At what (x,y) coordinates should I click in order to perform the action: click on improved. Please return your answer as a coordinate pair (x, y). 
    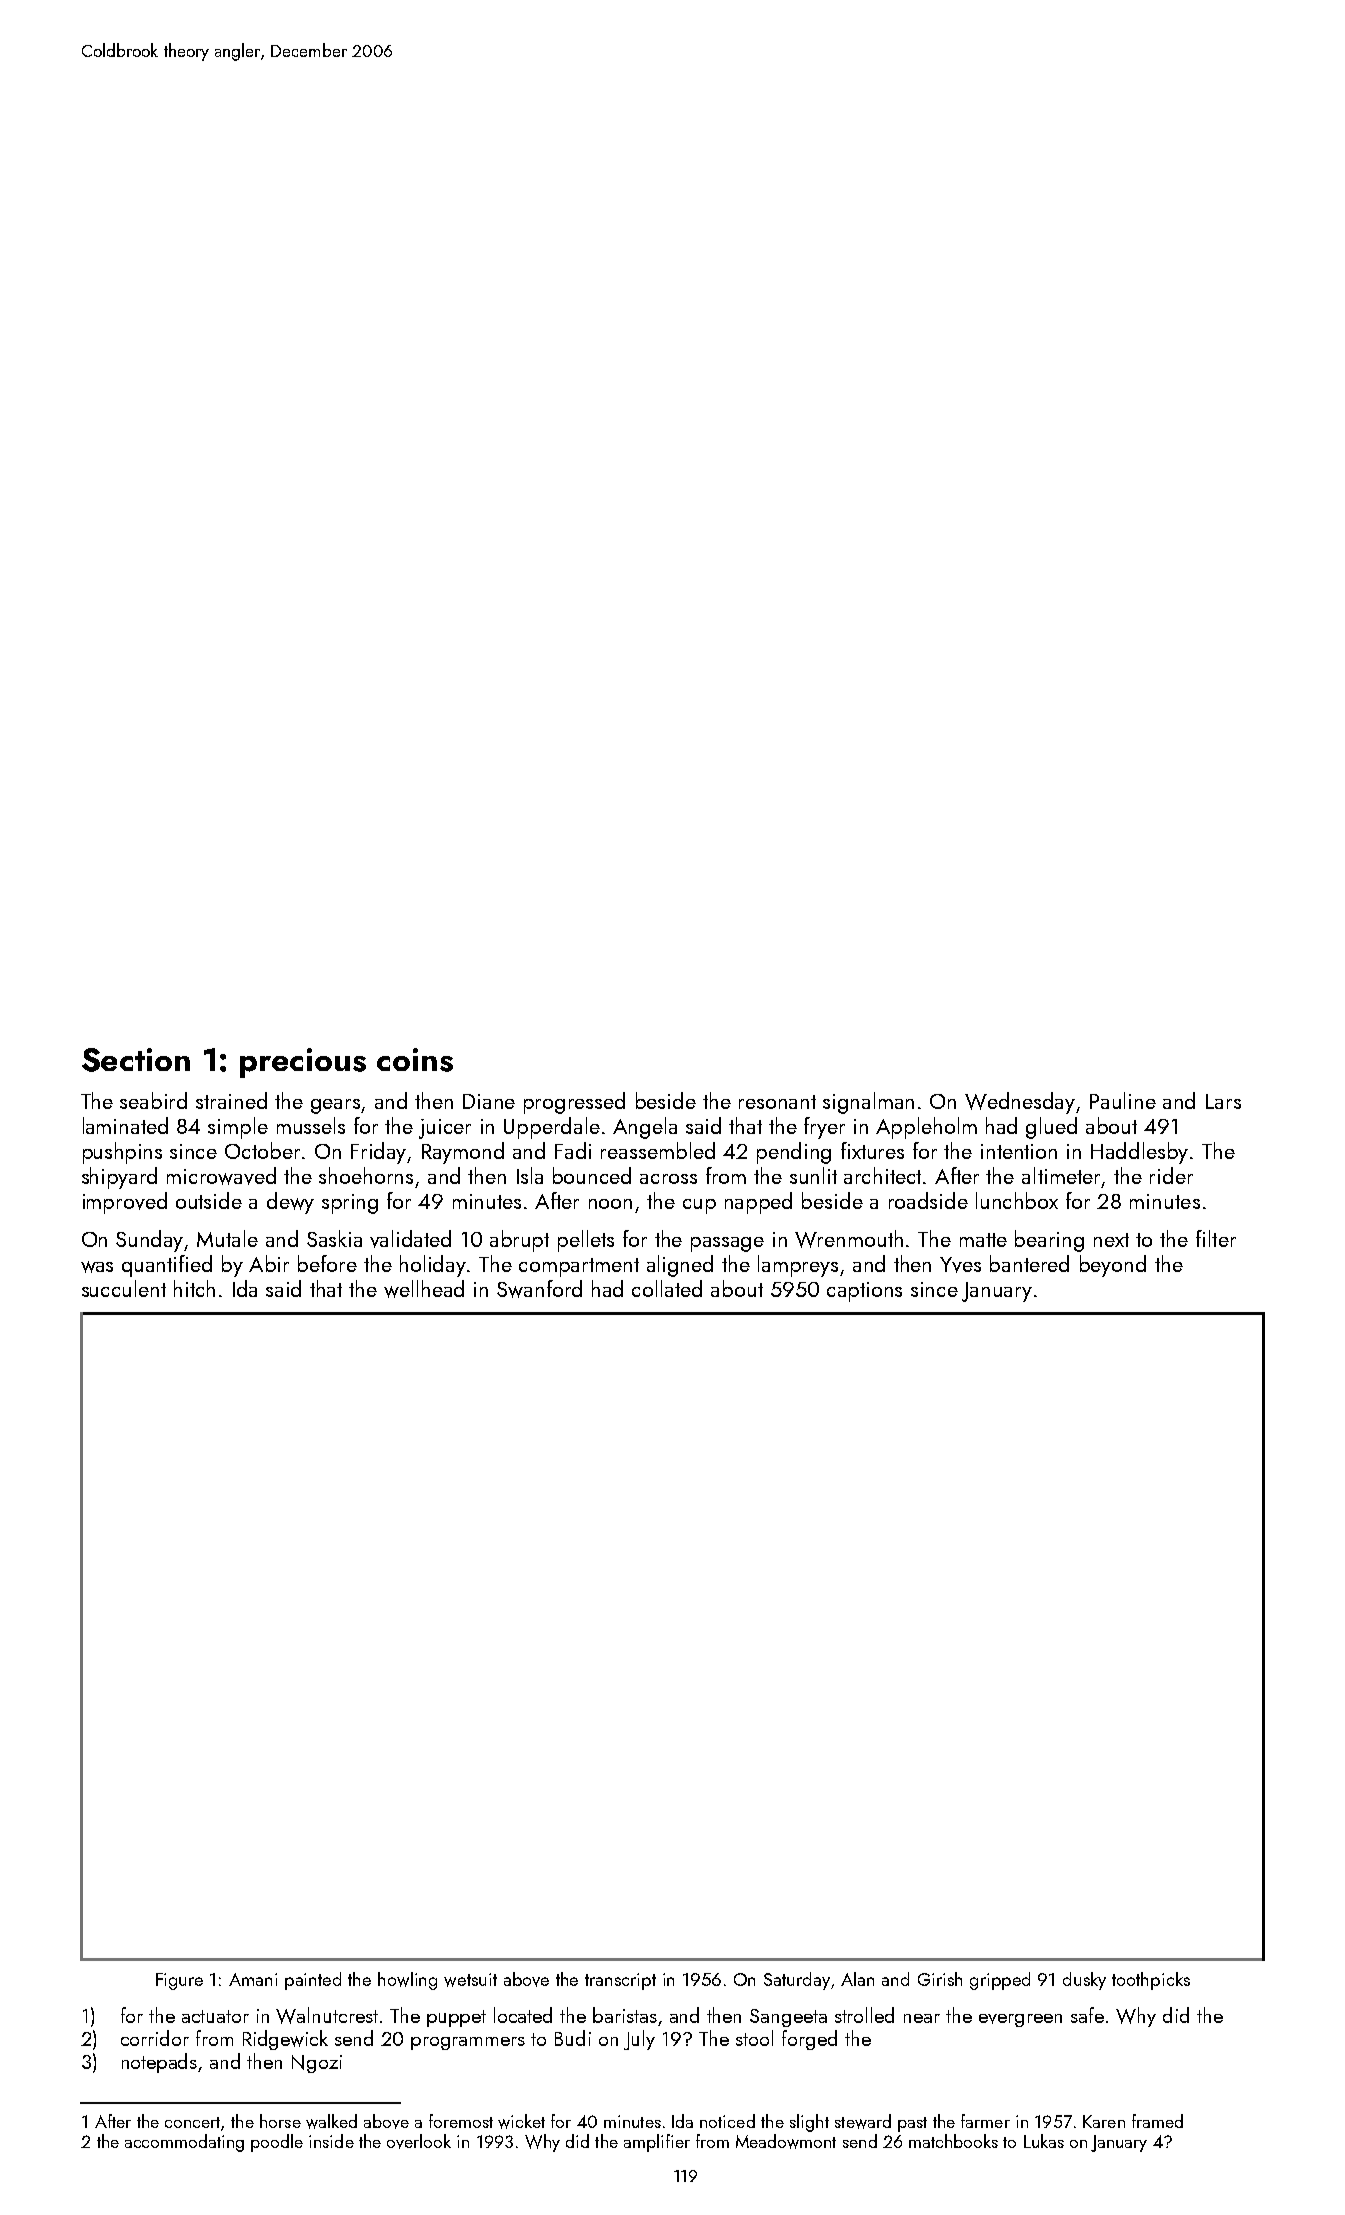
    Looking at the image, I should click on (125, 1203).
